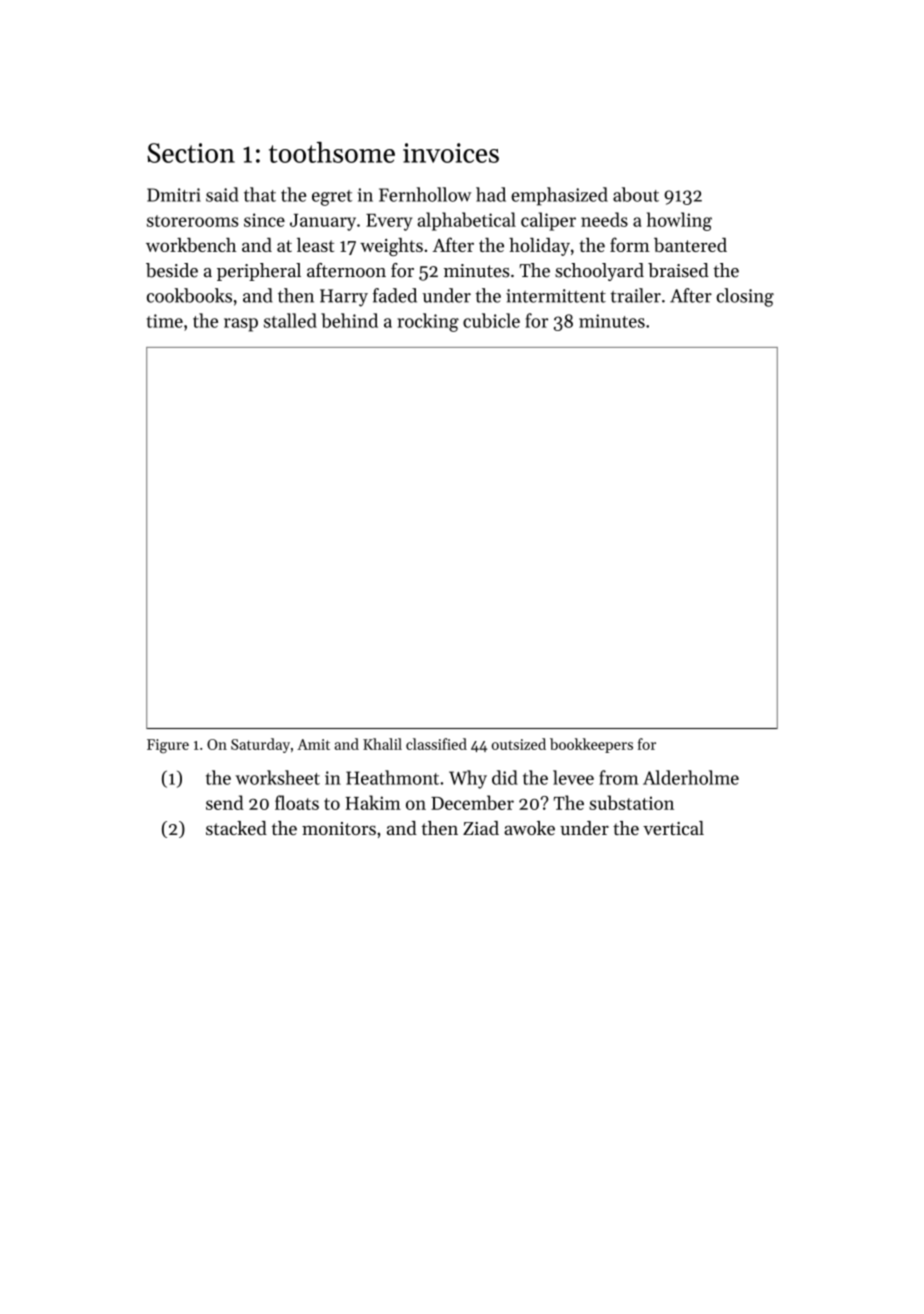 The width and height of the image is (924, 1314). Describe the element at coordinates (313, 744) in the image. I see `Amit` at that location.
